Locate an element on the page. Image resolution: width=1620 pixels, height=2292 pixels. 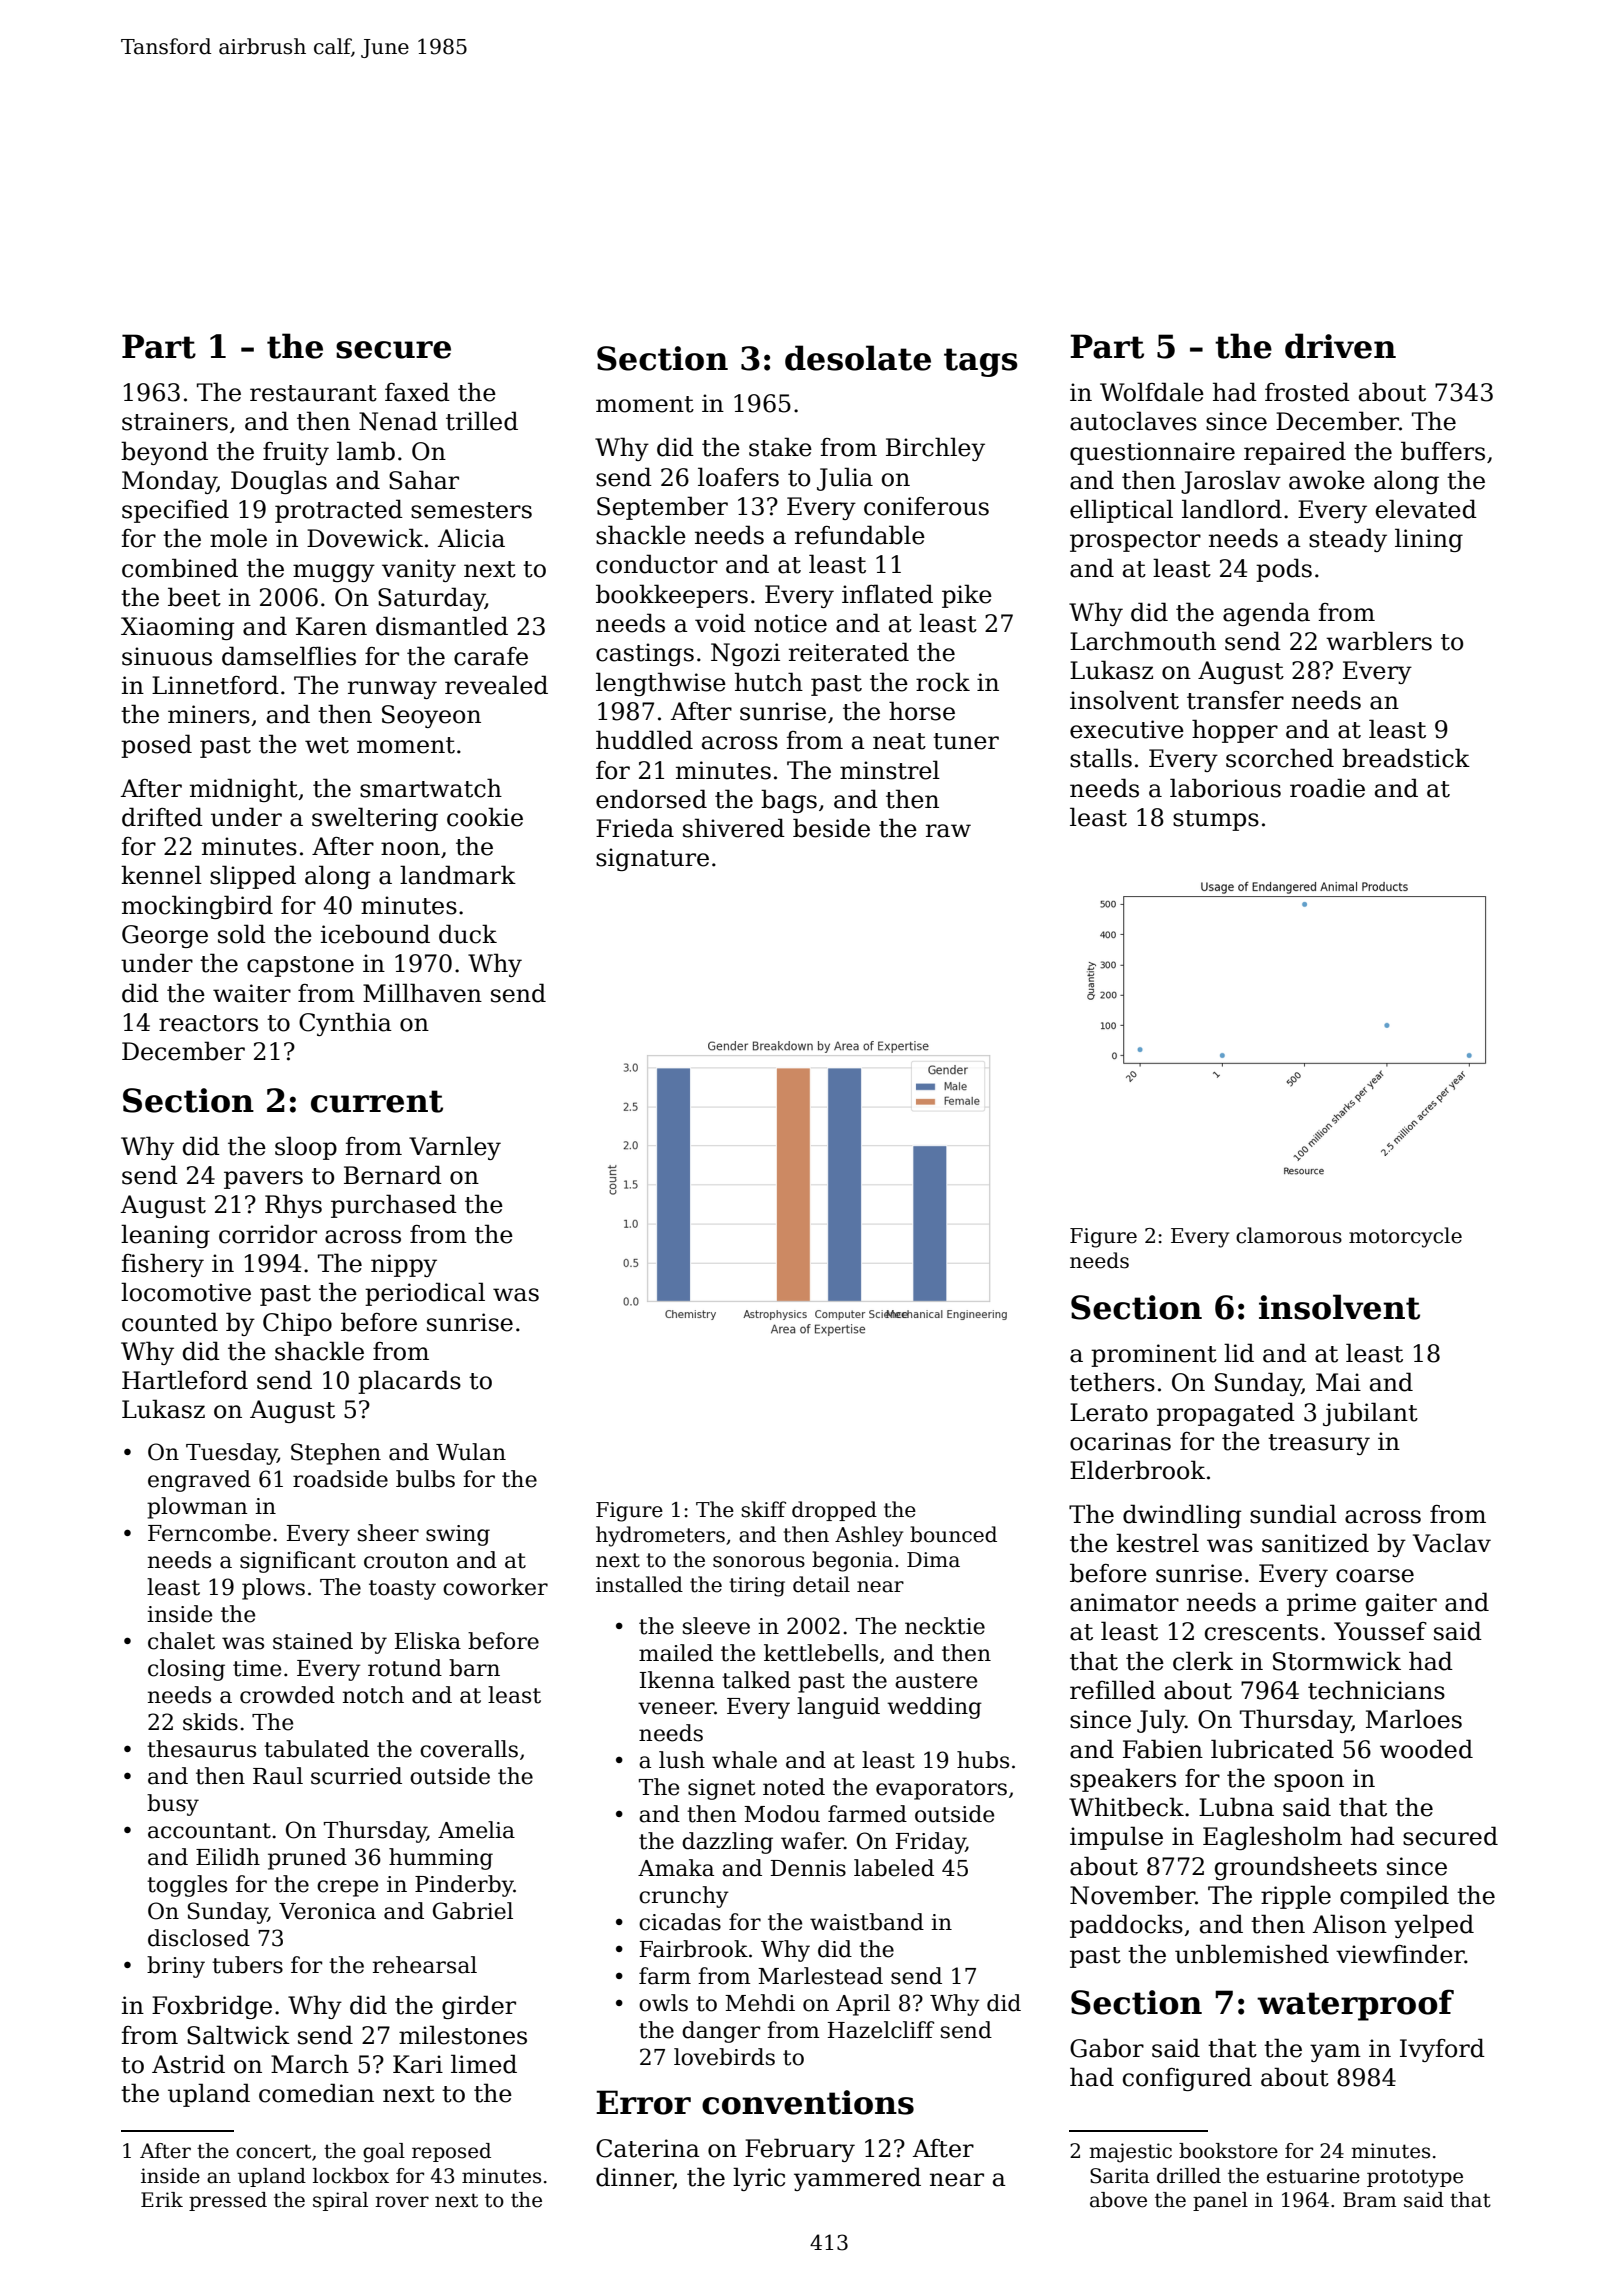
huddled is located at coordinates (644, 740).
